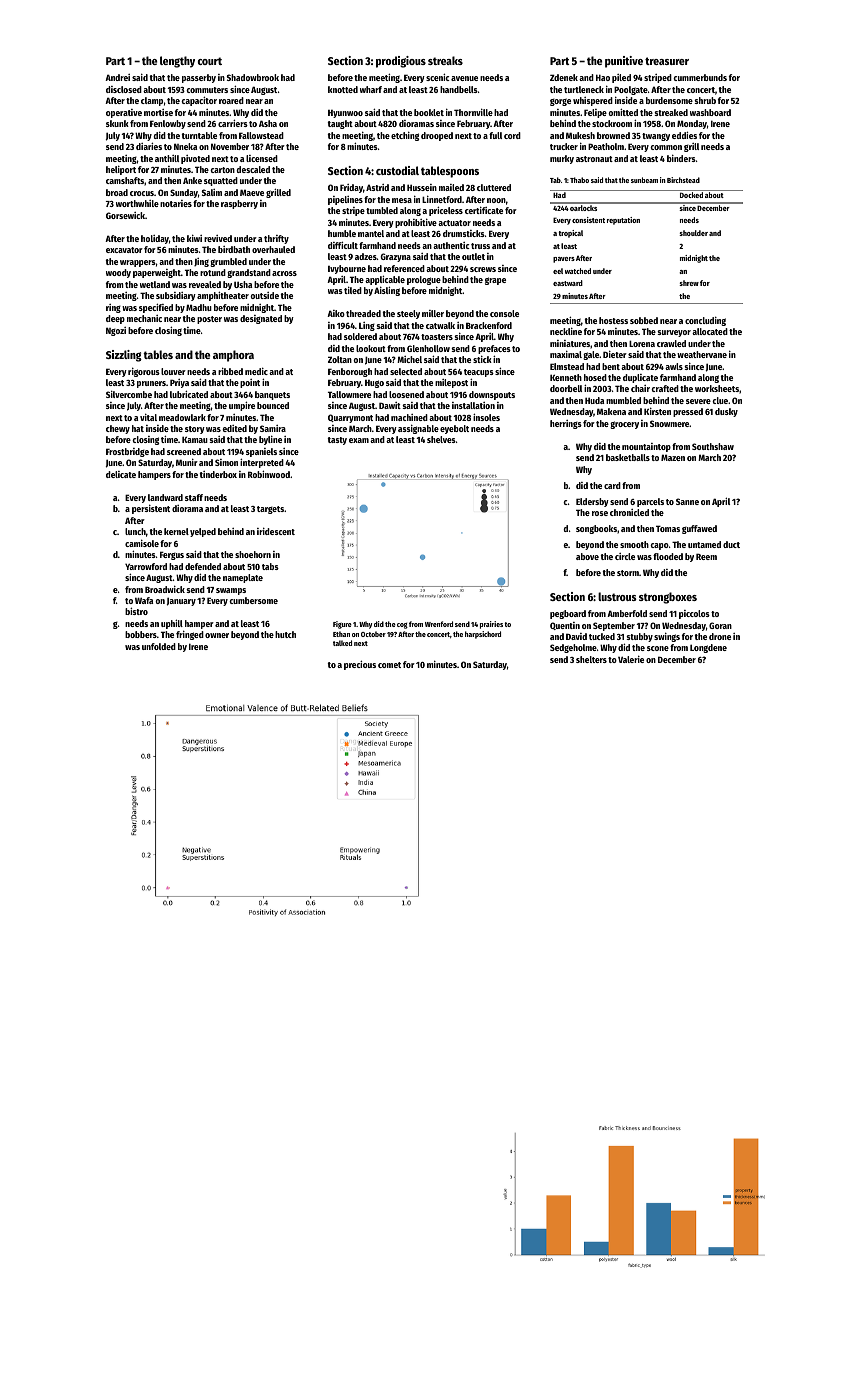 Image resolution: width=849 pixels, height=1400 pixels. Describe the element at coordinates (644, 320) in the screenshot. I see `sobbed` at that location.
